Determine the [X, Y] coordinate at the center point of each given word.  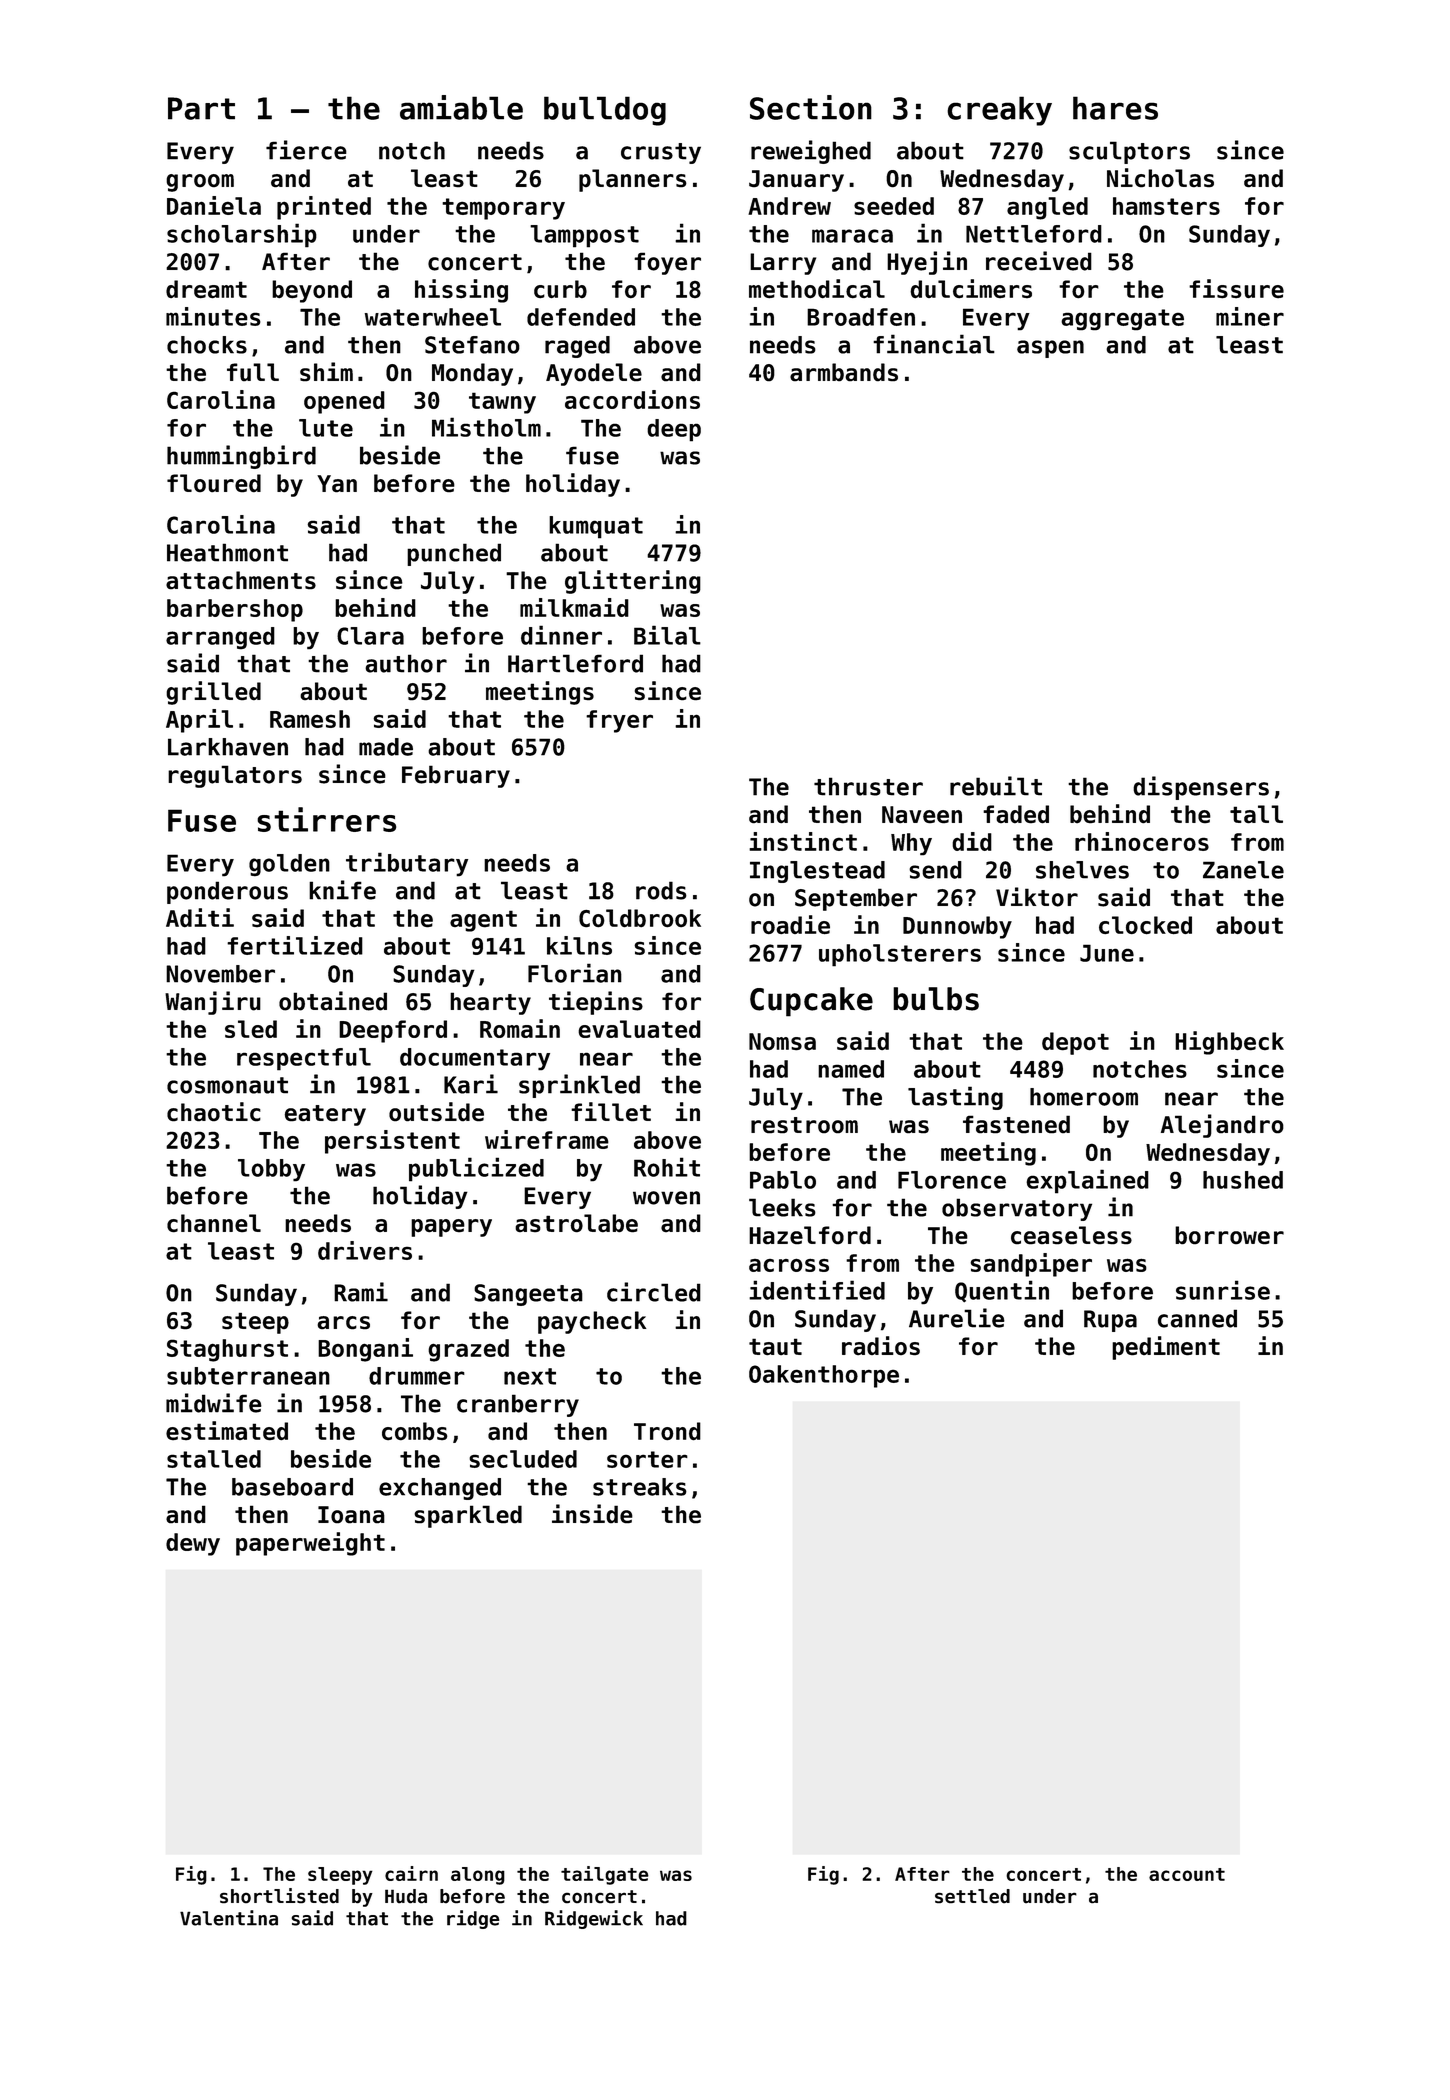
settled [972, 1896]
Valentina [229, 1918]
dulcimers [971, 289]
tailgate [605, 1875]
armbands [844, 372]
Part [201, 108]
